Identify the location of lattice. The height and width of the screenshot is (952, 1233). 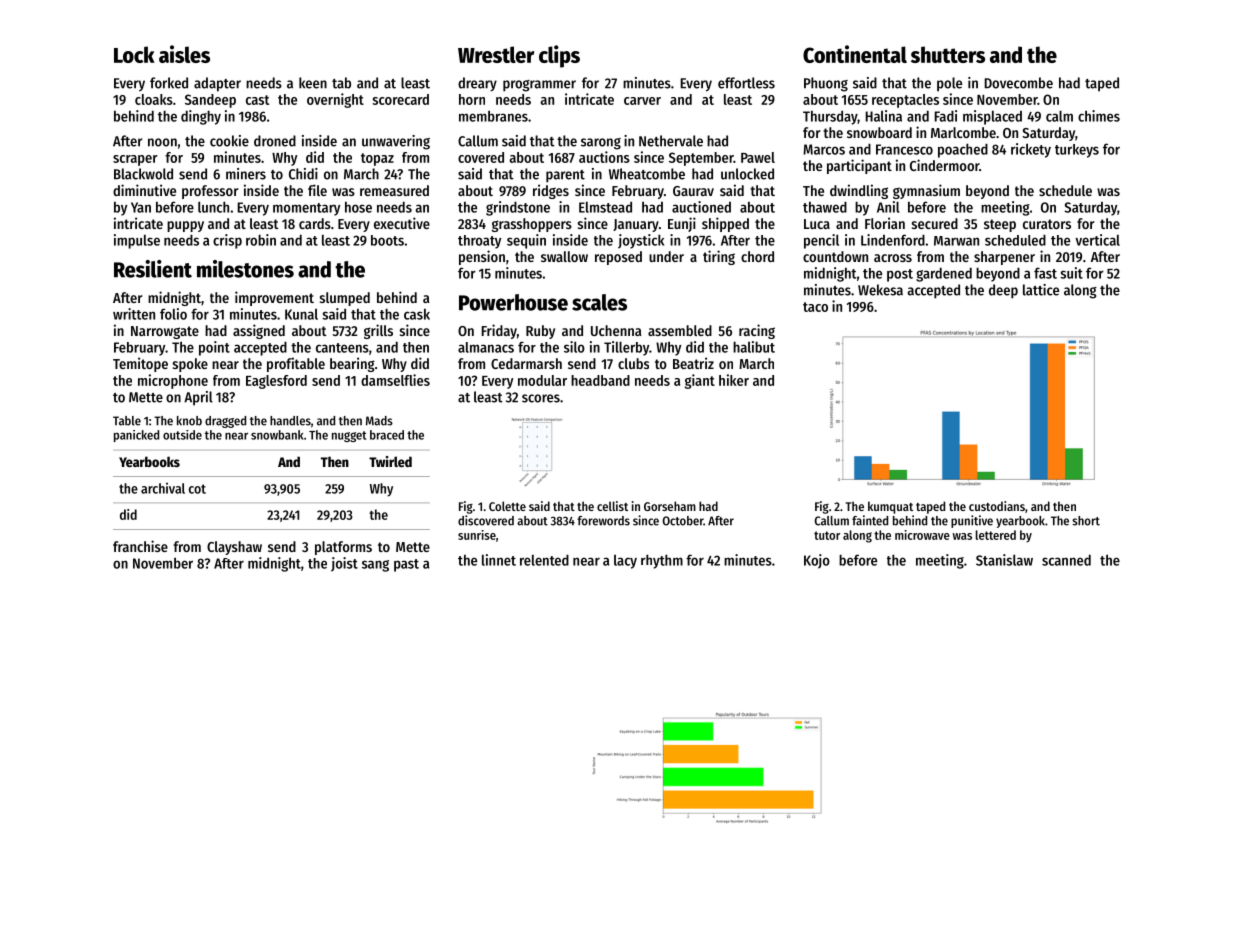
(1041, 290).
